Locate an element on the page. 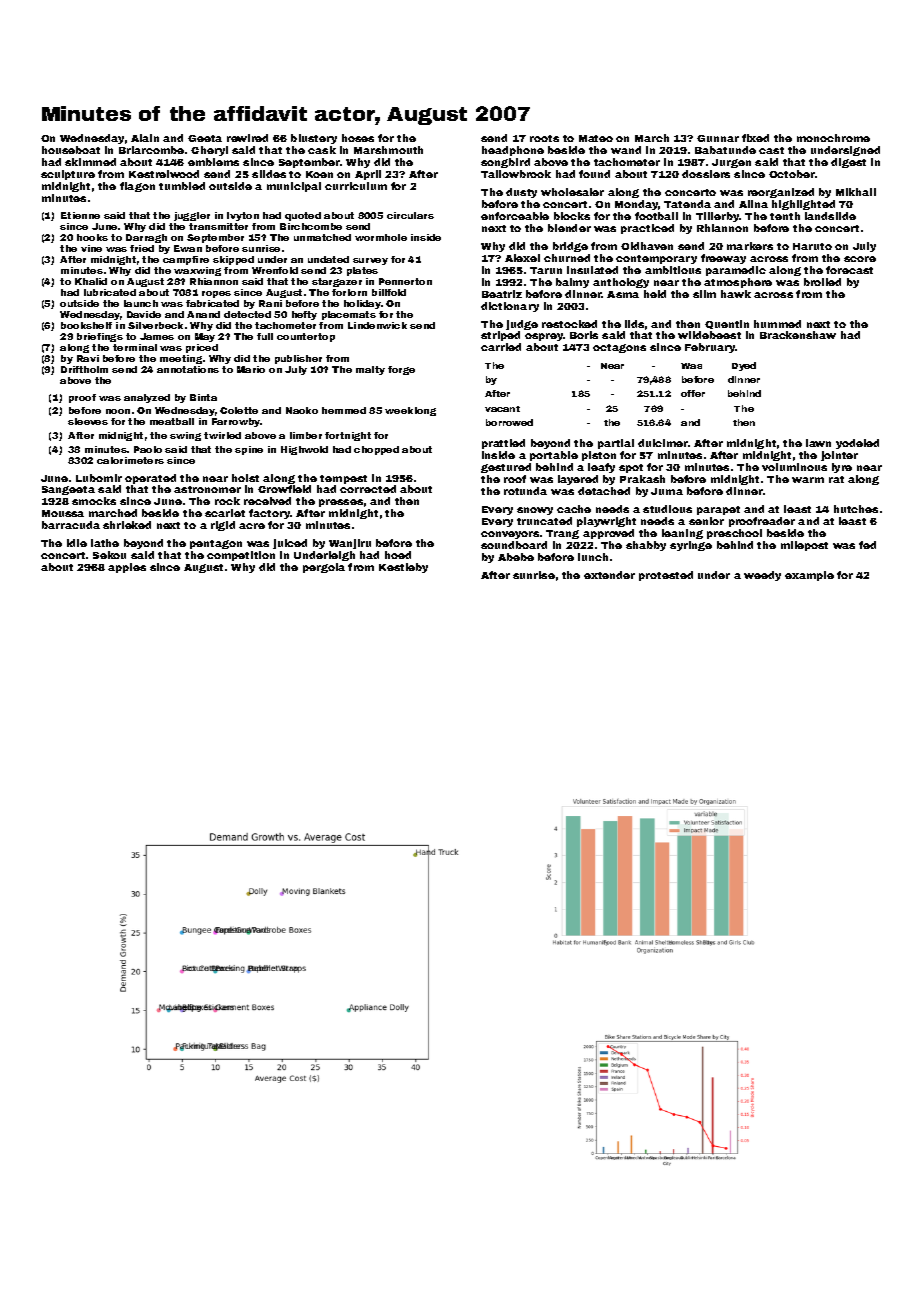 This image has height=1308, width=924. hutches is located at coordinates (856, 509).
